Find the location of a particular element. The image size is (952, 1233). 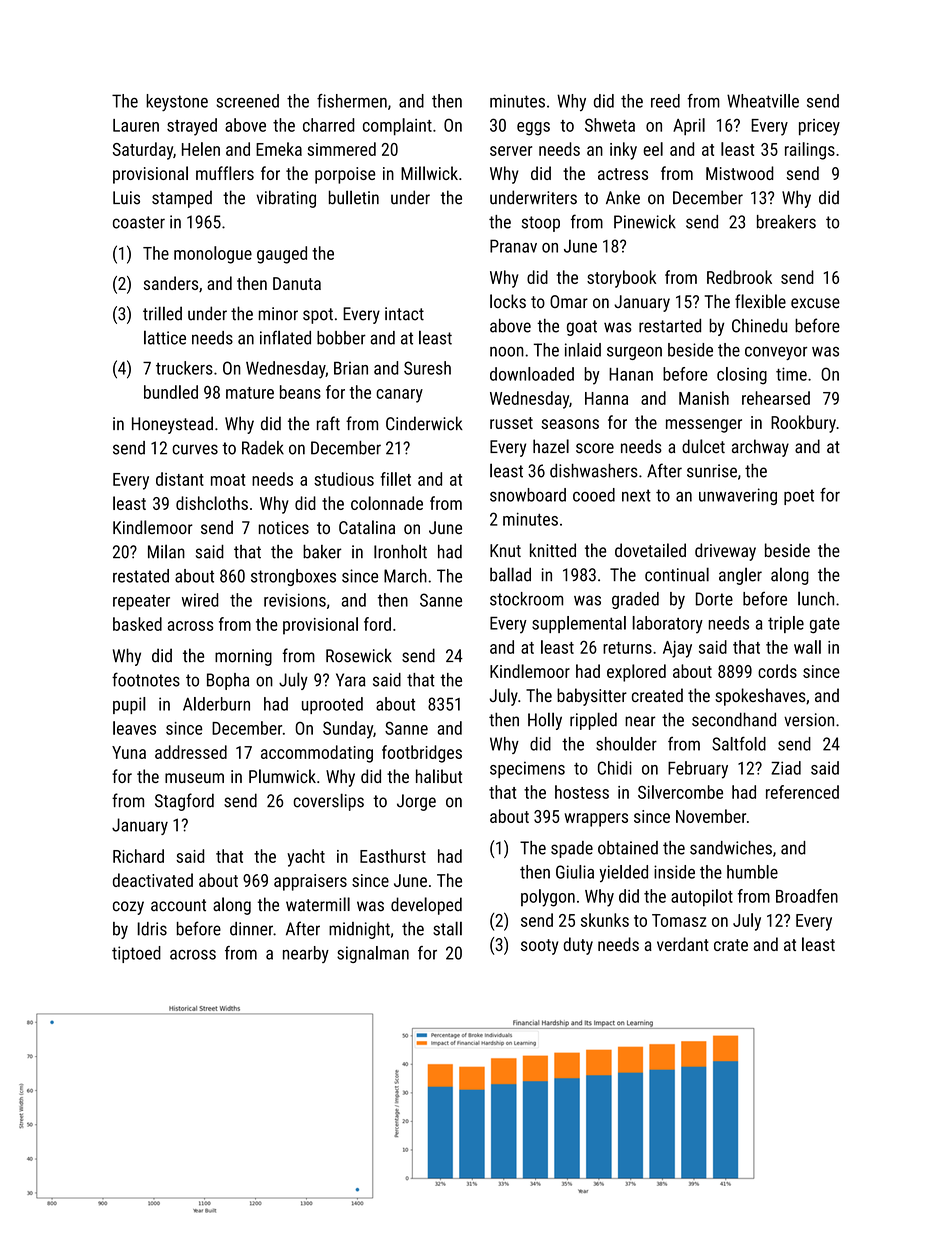

wrappers is located at coordinates (596, 820).
